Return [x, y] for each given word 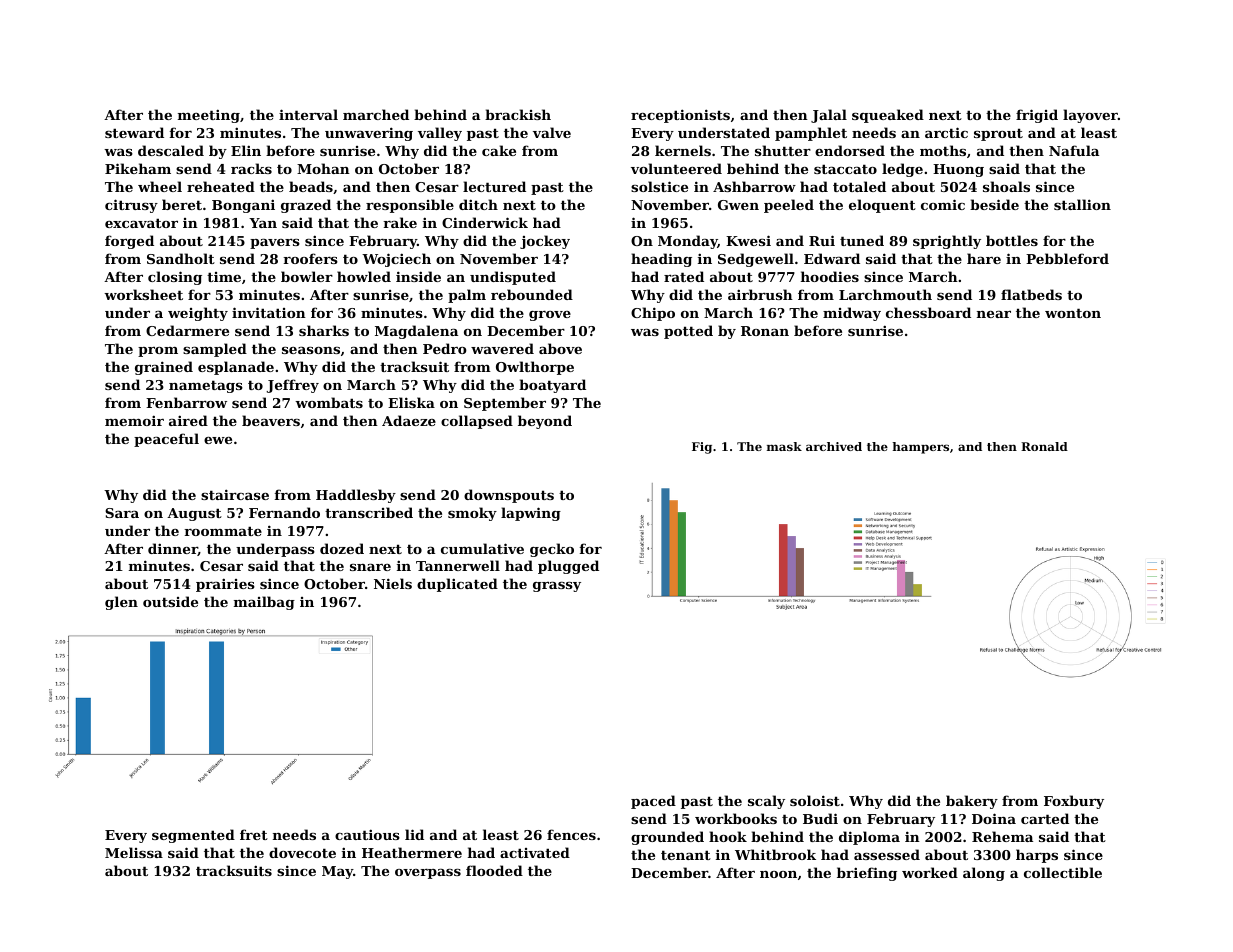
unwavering [369, 134]
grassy [557, 587]
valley [440, 134]
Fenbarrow [186, 402]
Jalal [829, 116]
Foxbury [1074, 802]
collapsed [477, 422]
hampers [920, 448]
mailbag [264, 603]
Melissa [134, 852]
